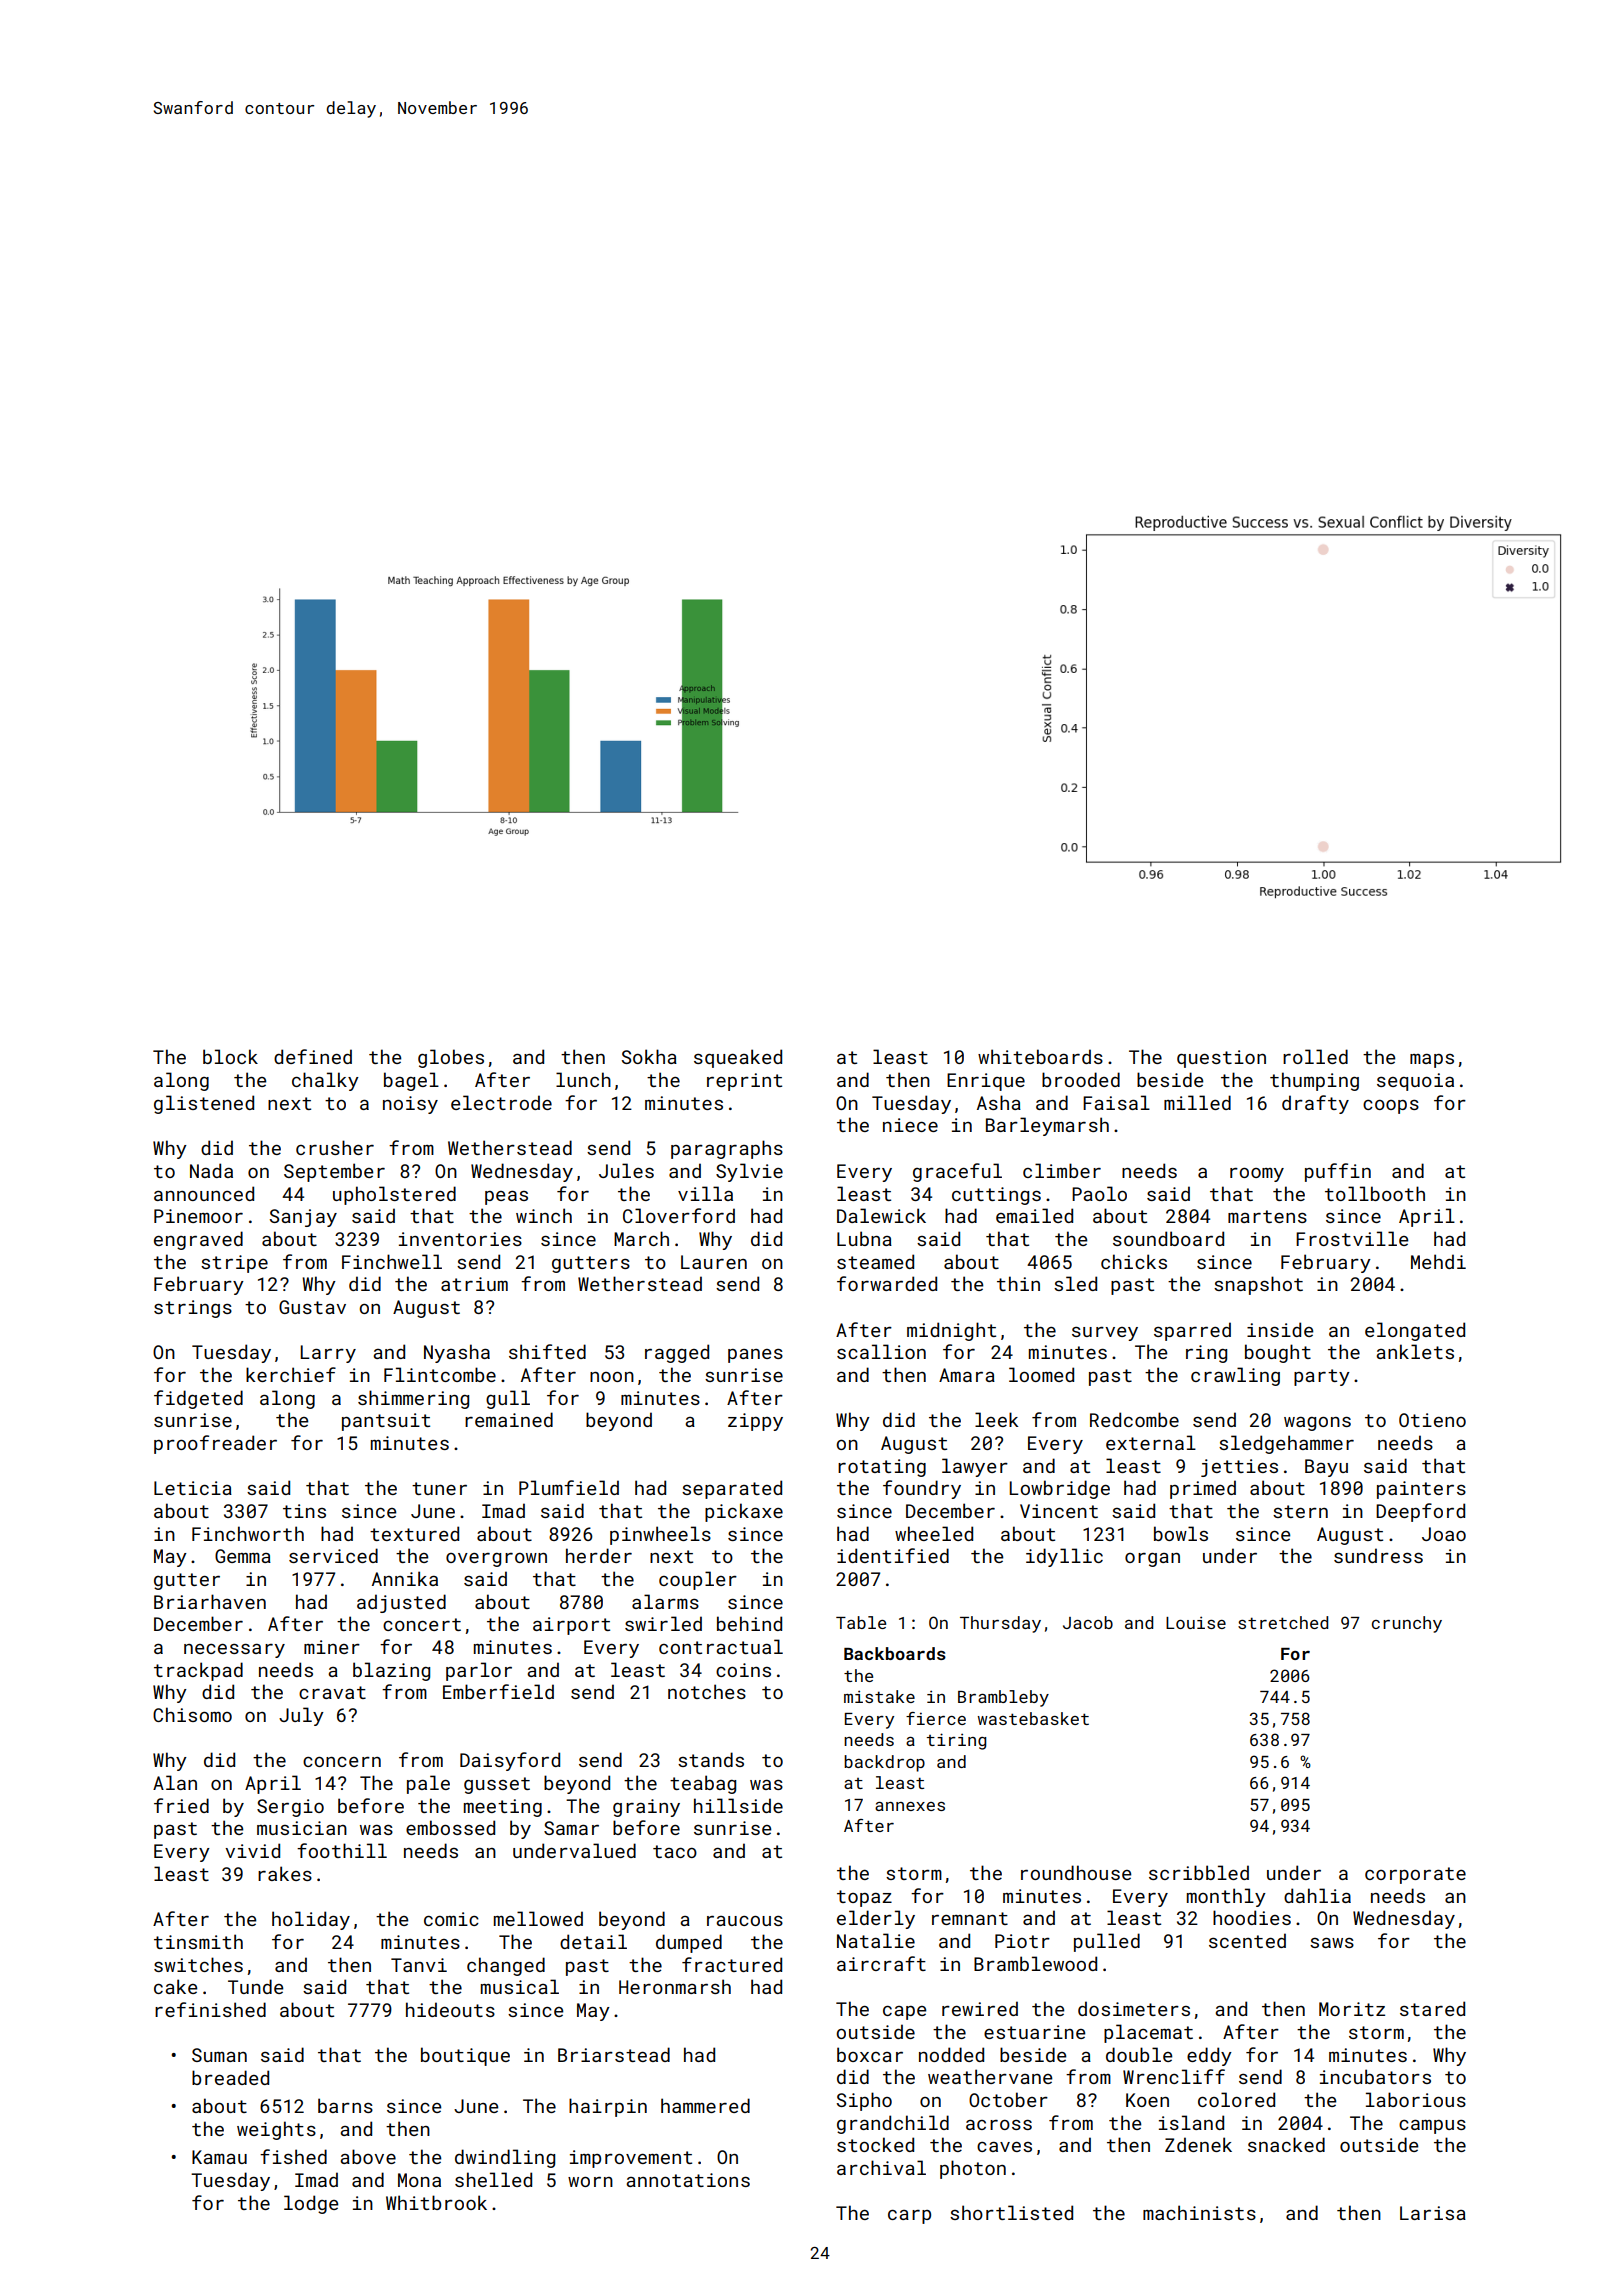 The image size is (1620, 2292). What do you see at coordinates (1438, 1261) in the screenshot?
I see `Mehdi` at bounding box center [1438, 1261].
